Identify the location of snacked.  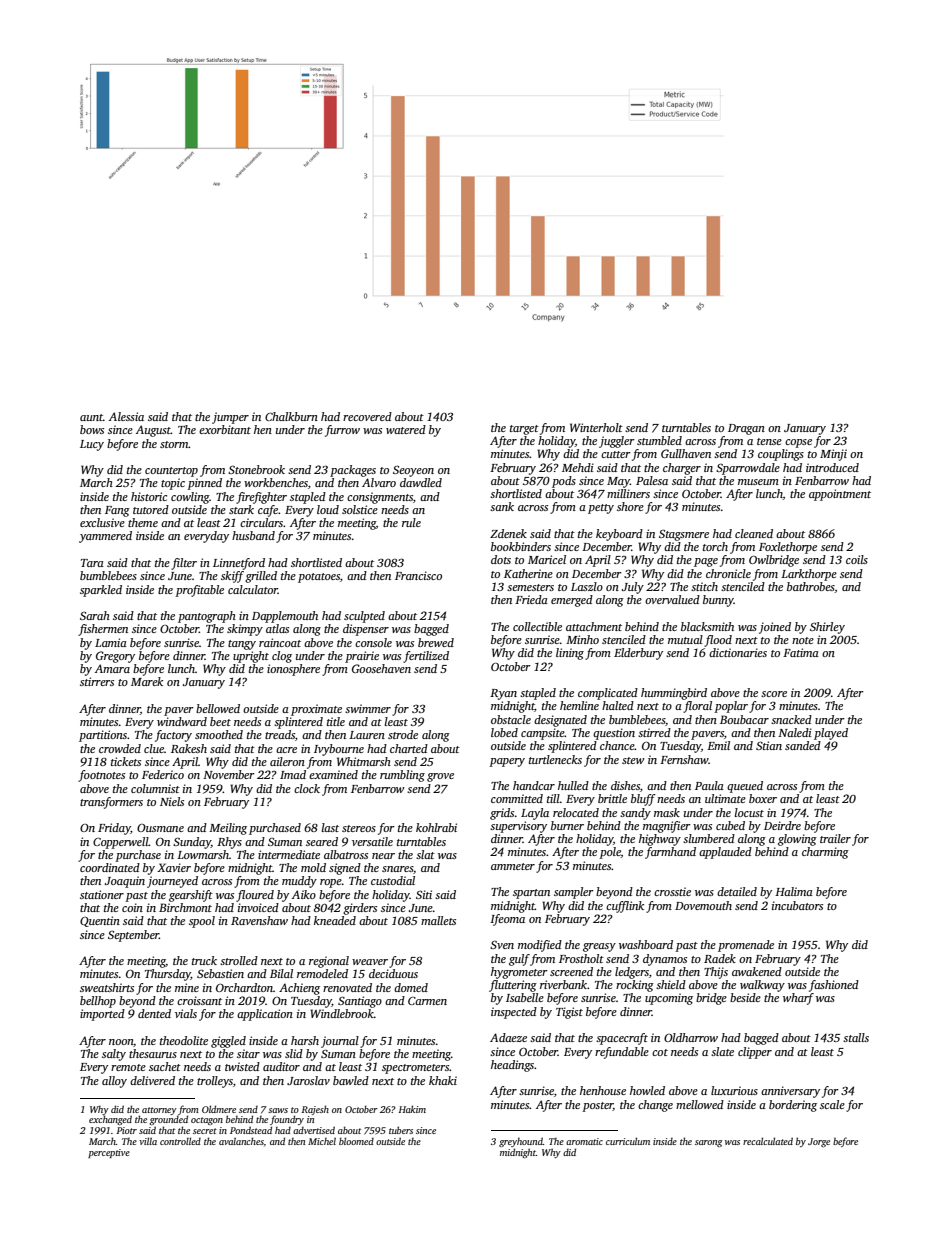
(791, 719).
